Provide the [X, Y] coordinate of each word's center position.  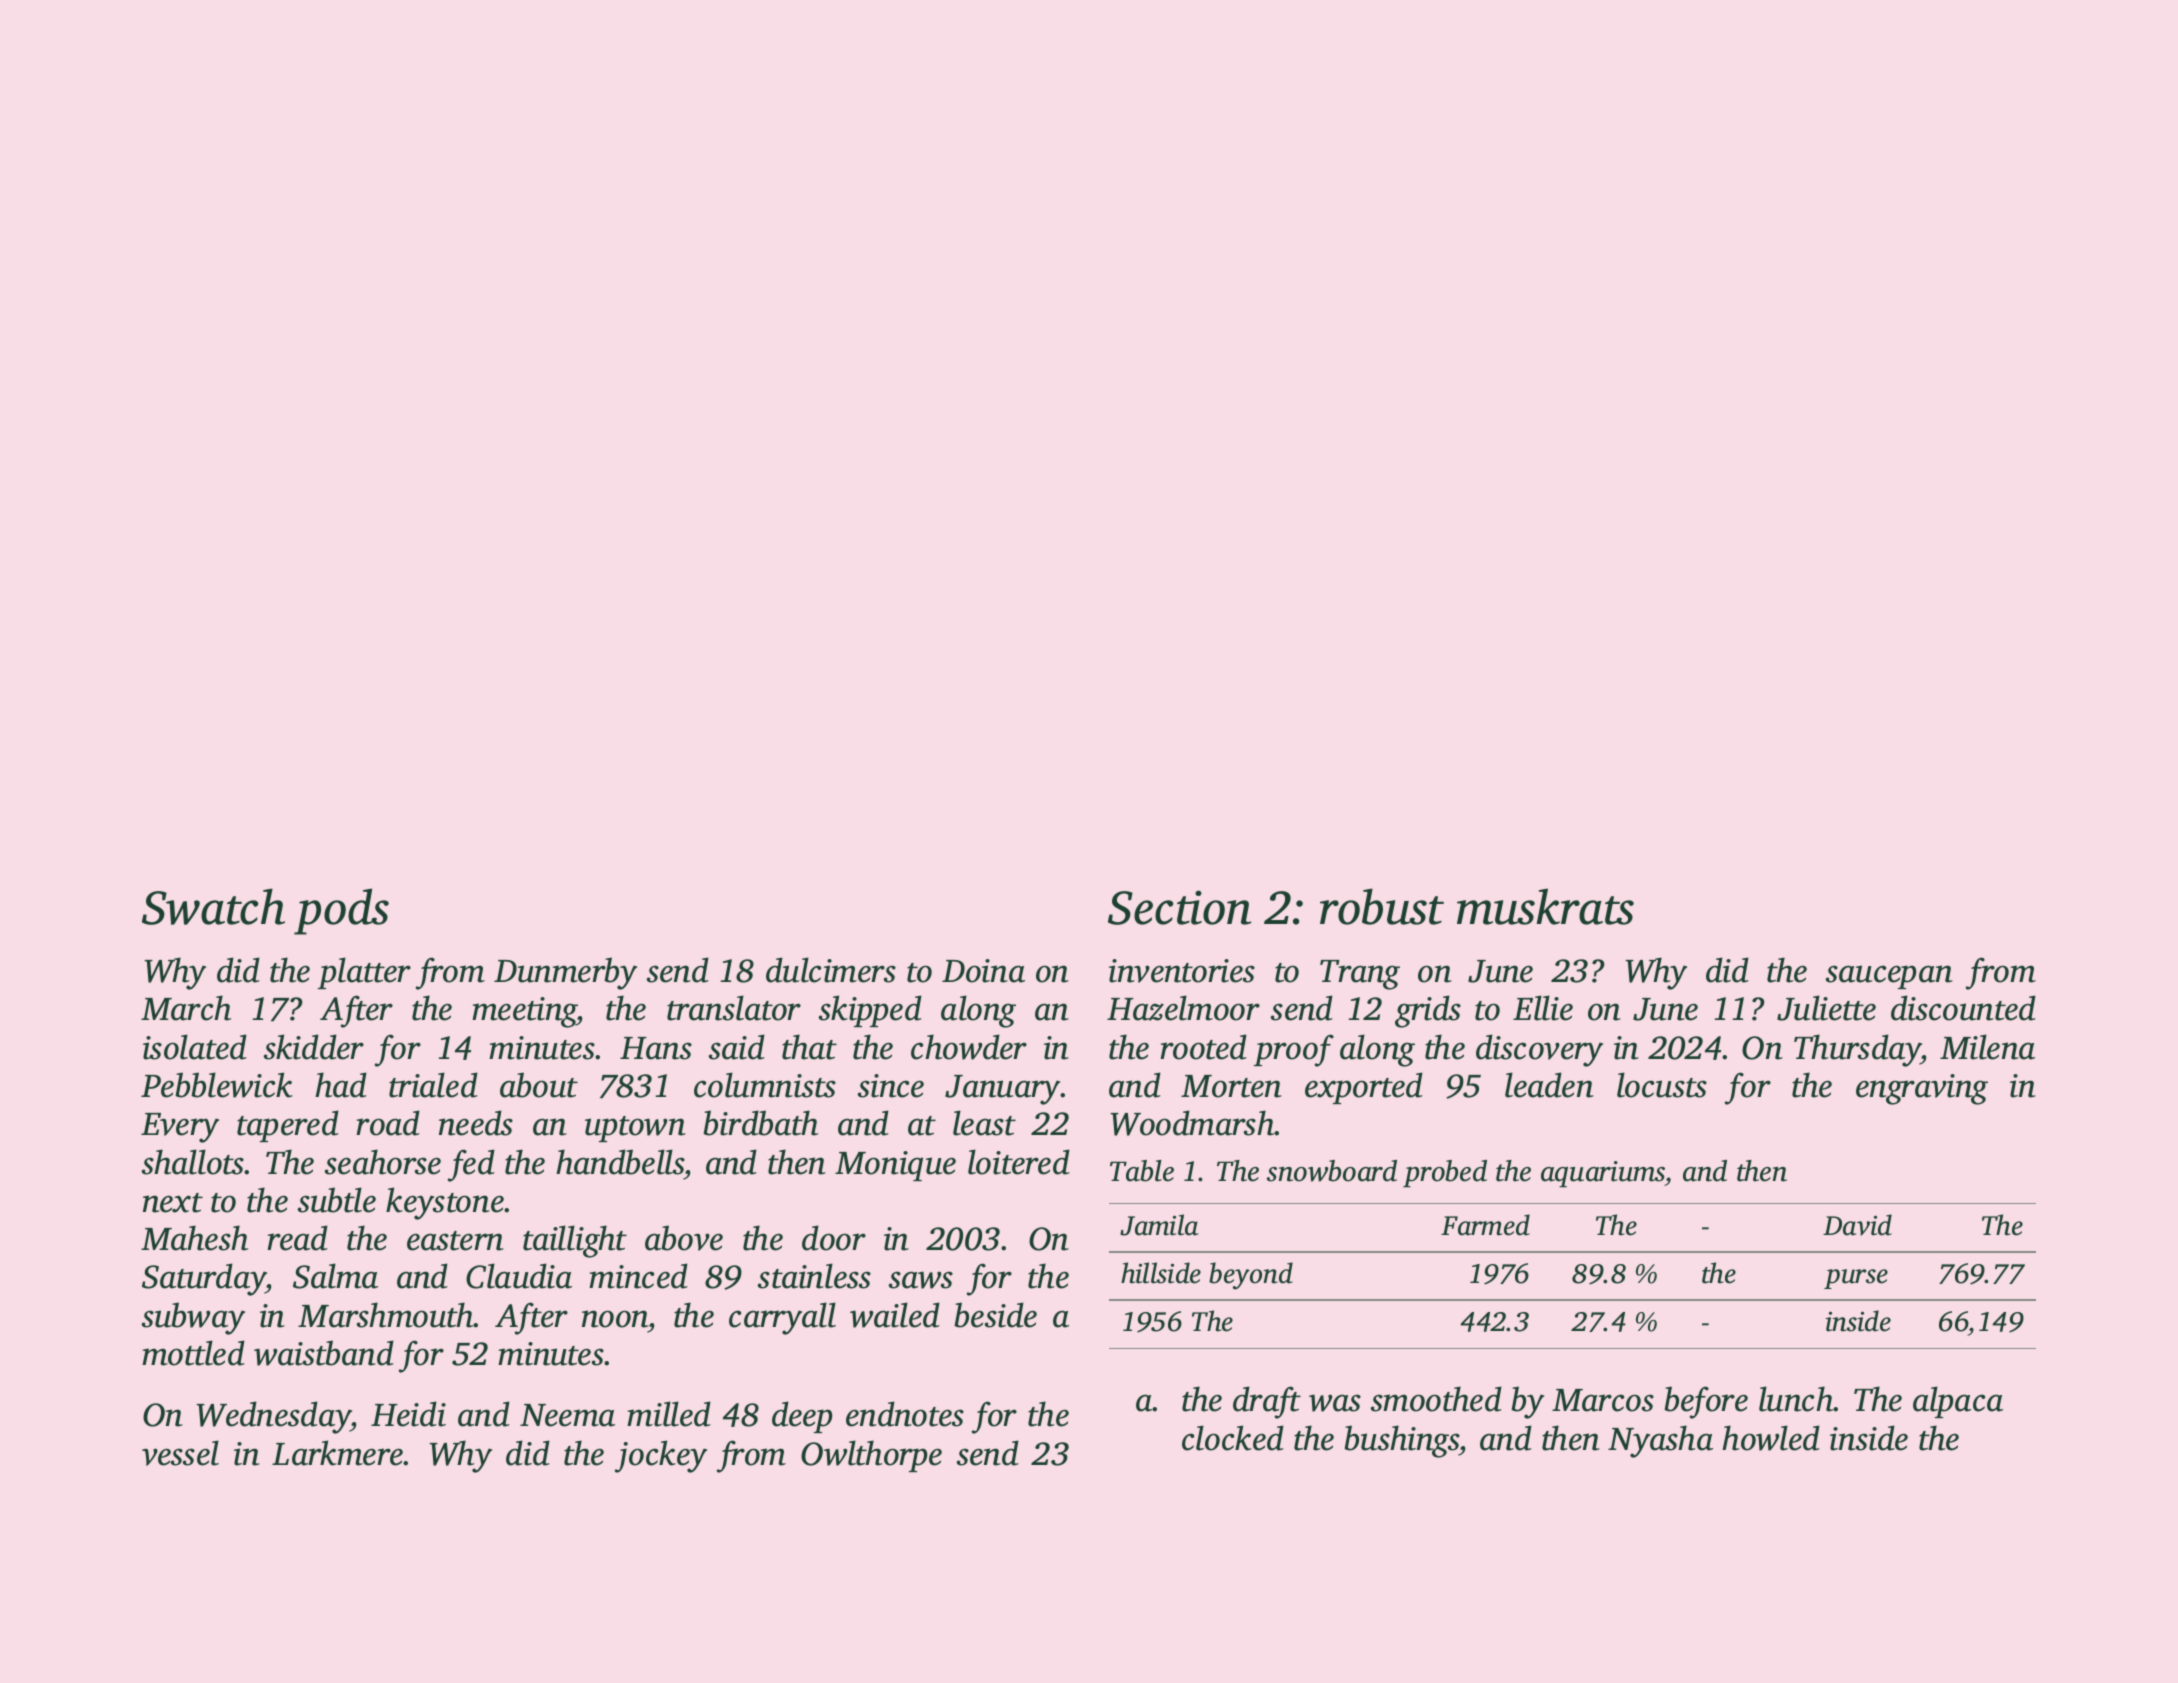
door [834, 1238]
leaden [1549, 1085]
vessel [180, 1453]
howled [1771, 1438]
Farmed [1485, 1225]
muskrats [1545, 906]
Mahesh [194, 1238]
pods [341, 911]
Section [1179, 907]
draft [1267, 1402]
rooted [1203, 1047]
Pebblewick [217, 1085]
